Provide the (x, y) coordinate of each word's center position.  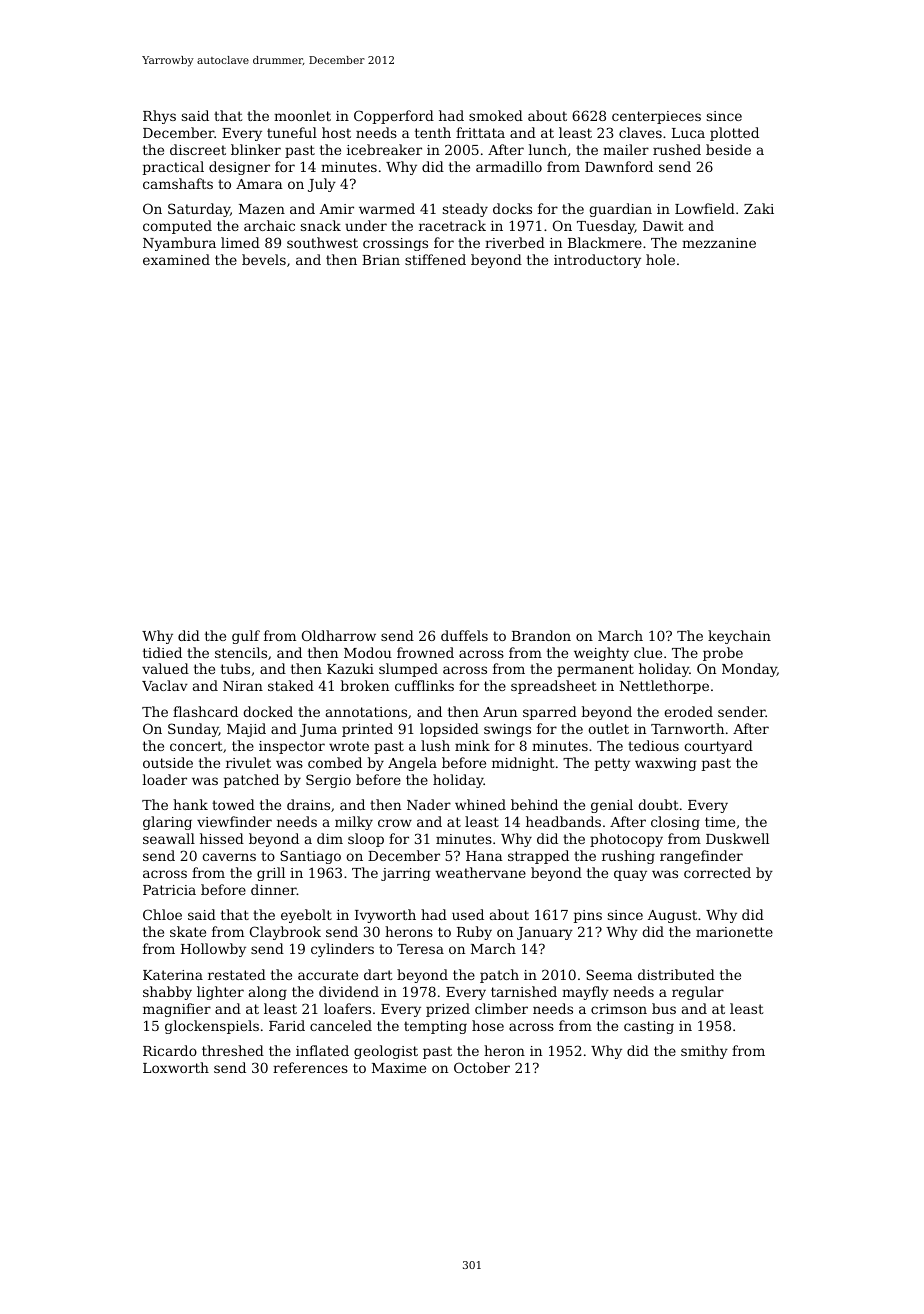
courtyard (718, 747)
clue (648, 652)
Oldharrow (339, 635)
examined (176, 259)
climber (501, 1008)
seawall (169, 838)
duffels (464, 635)
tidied (162, 652)
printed (367, 730)
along (268, 993)
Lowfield (705, 208)
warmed (387, 208)
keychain (739, 637)
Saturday (199, 210)
